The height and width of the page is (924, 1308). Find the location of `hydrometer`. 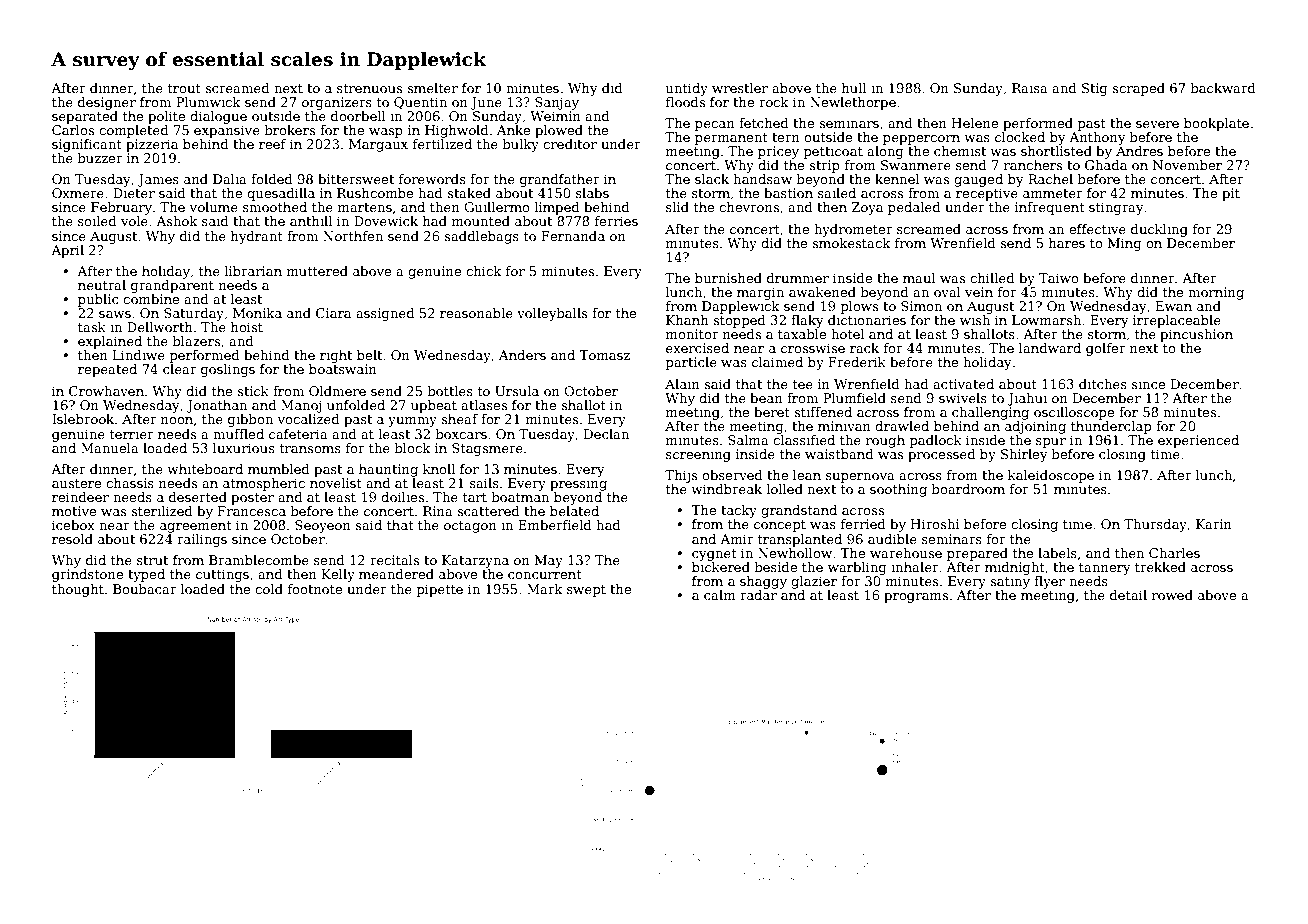

hydrometer is located at coordinates (853, 230).
